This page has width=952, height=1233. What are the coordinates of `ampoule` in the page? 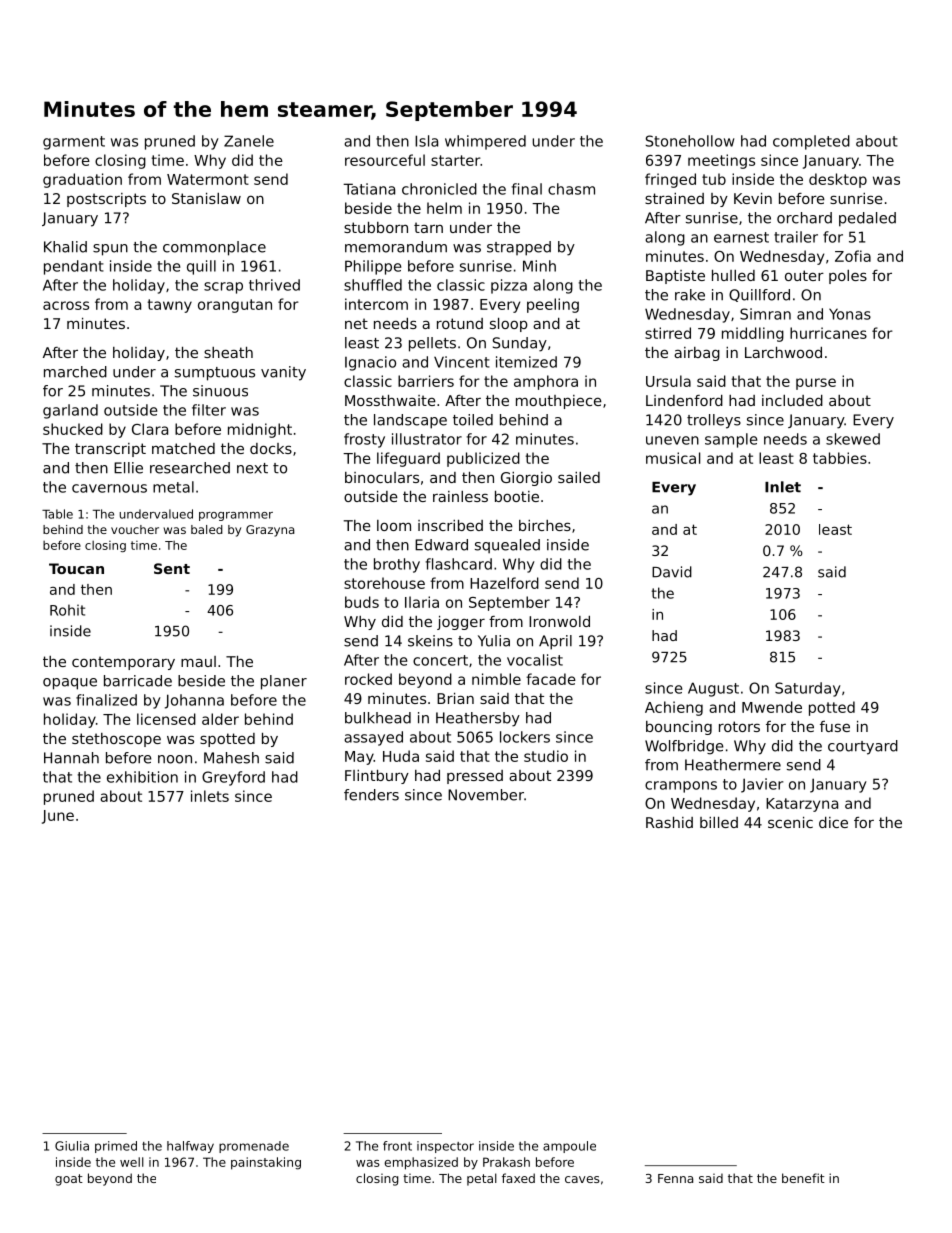 It's located at (569, 1147).
